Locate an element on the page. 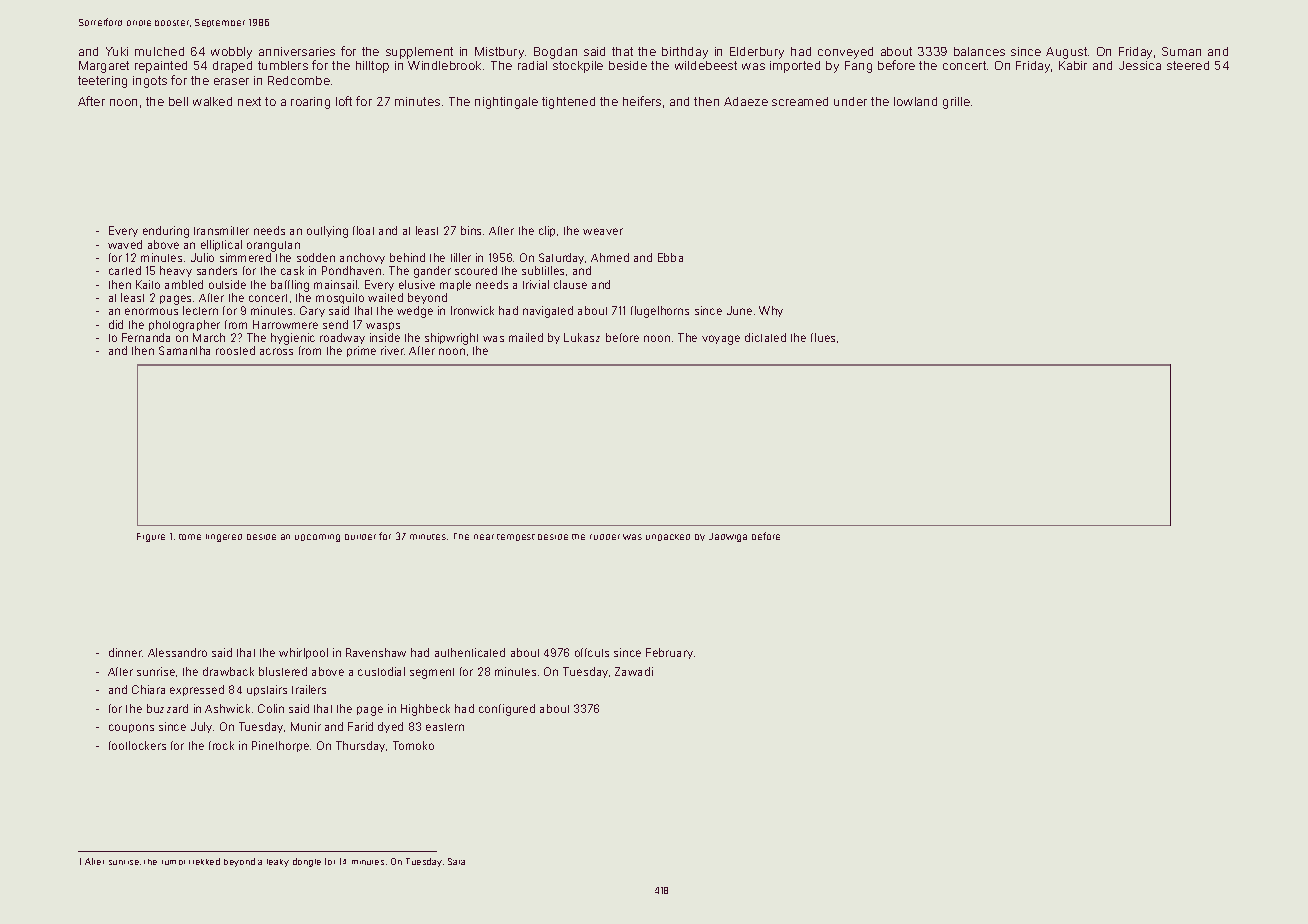  flues is located at coordinates (823, 337).
